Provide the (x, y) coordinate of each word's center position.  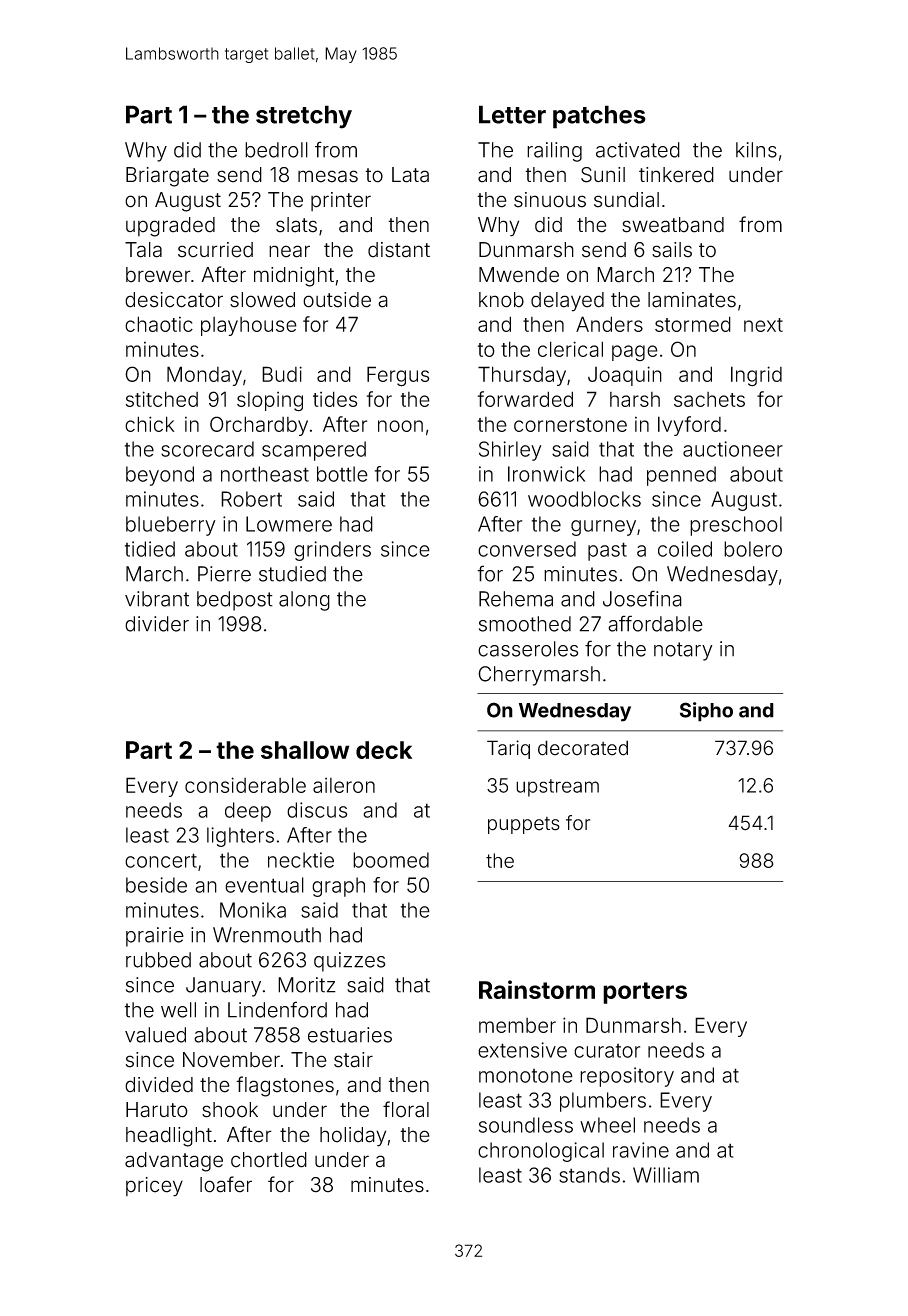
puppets (524, 825)
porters (645, 993)
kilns (756, 150)
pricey (154, 1187)
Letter (512, 114)
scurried (215, 250)
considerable (245, 785)
